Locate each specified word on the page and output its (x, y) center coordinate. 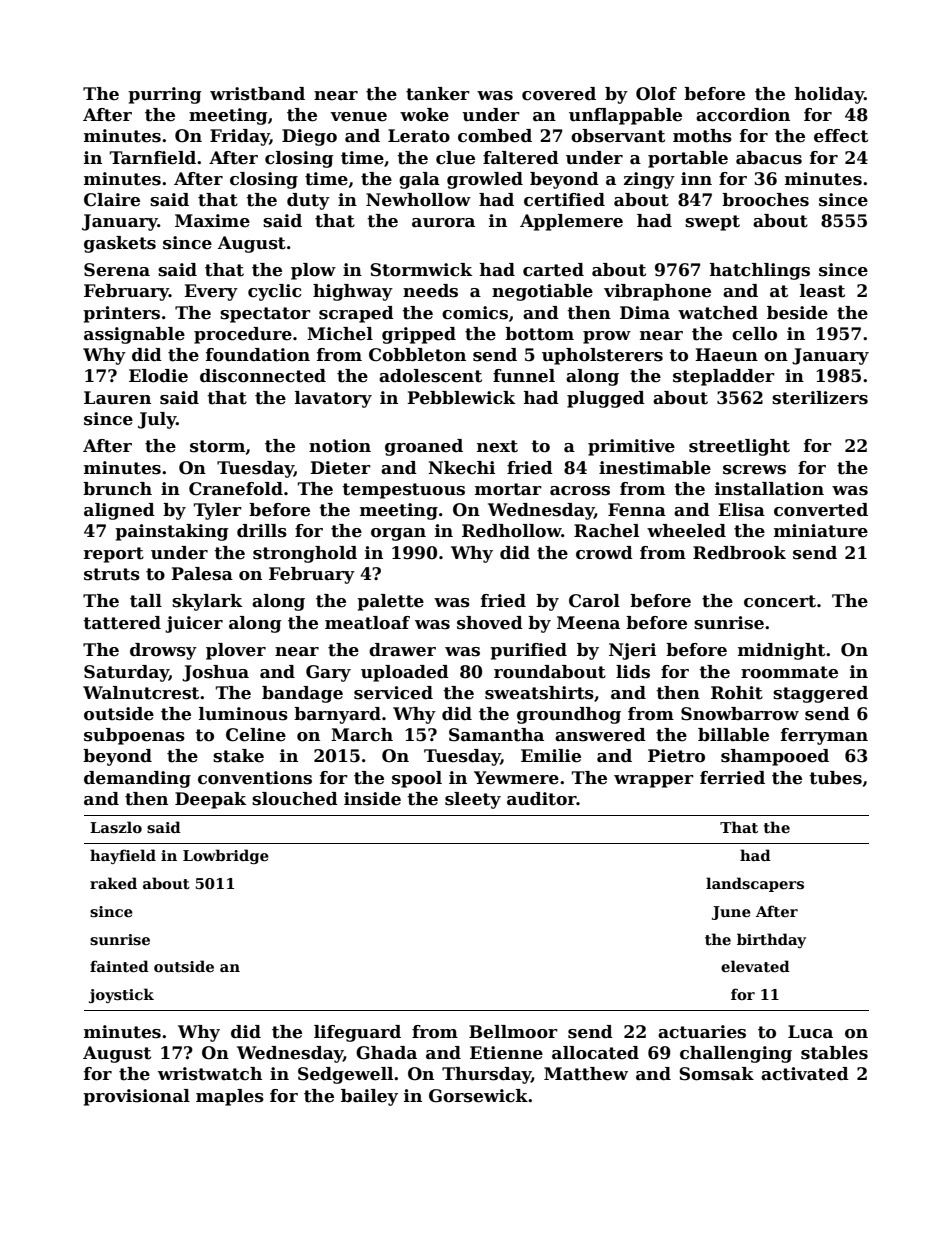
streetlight (739, 447)
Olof (656, 94)
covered (559, 94)
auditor (542, 799)
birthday (771, 940)
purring (165, 95)
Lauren (117, 398)
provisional (136, 1097)
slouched (295, 799)
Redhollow (511, 531)
